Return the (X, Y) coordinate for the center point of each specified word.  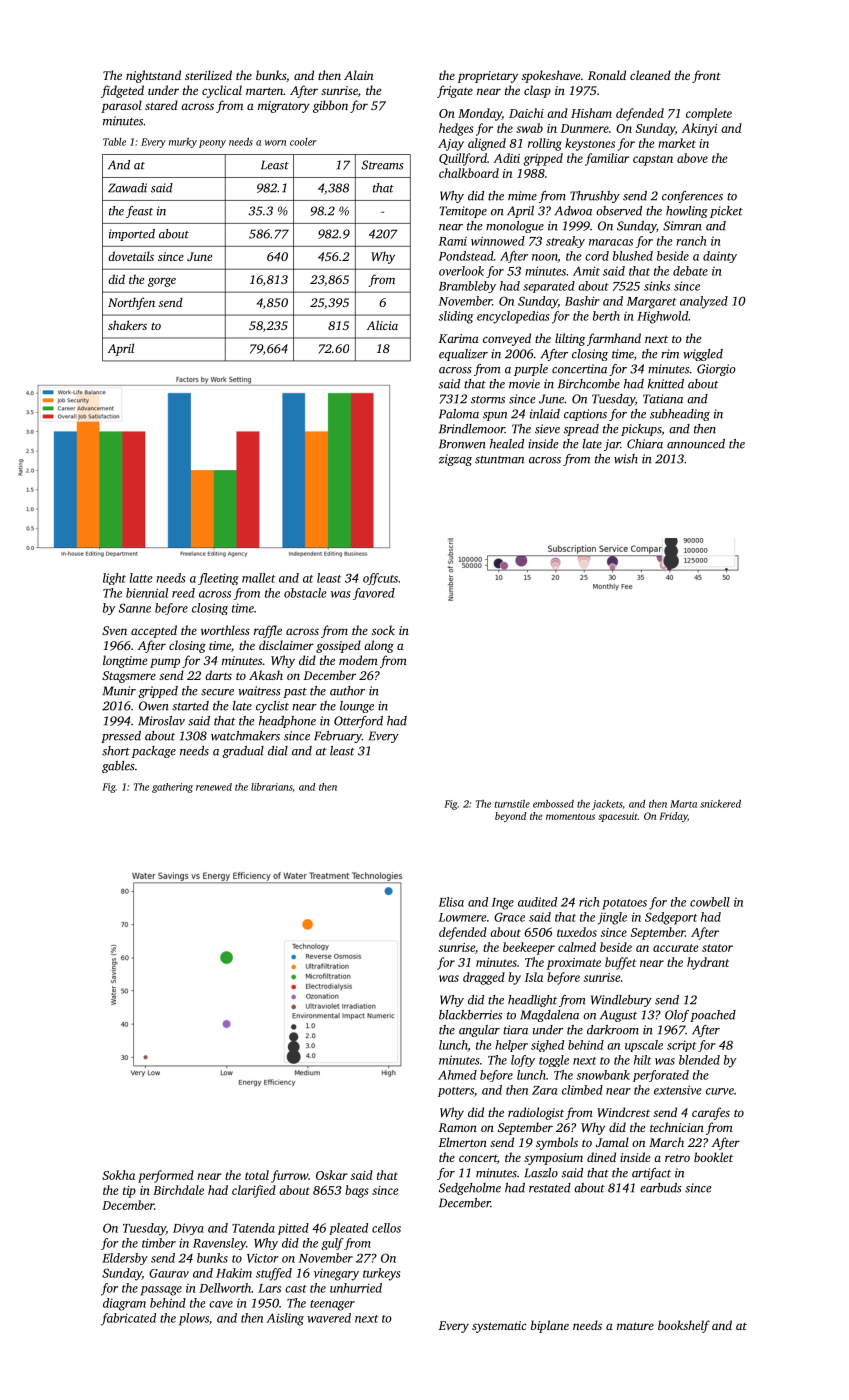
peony (212, 144)
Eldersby (125, 1259)
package (154, 752)
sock (383, 630)
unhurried (356, 1288)
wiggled (703, 355)
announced (696, 444)
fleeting (218, 579)
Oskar (332, 1175)
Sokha (118, 1175)
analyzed (704, 302)
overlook (461, 271)
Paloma (459, 414)
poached (713, 1016)
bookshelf (684, 1326)
